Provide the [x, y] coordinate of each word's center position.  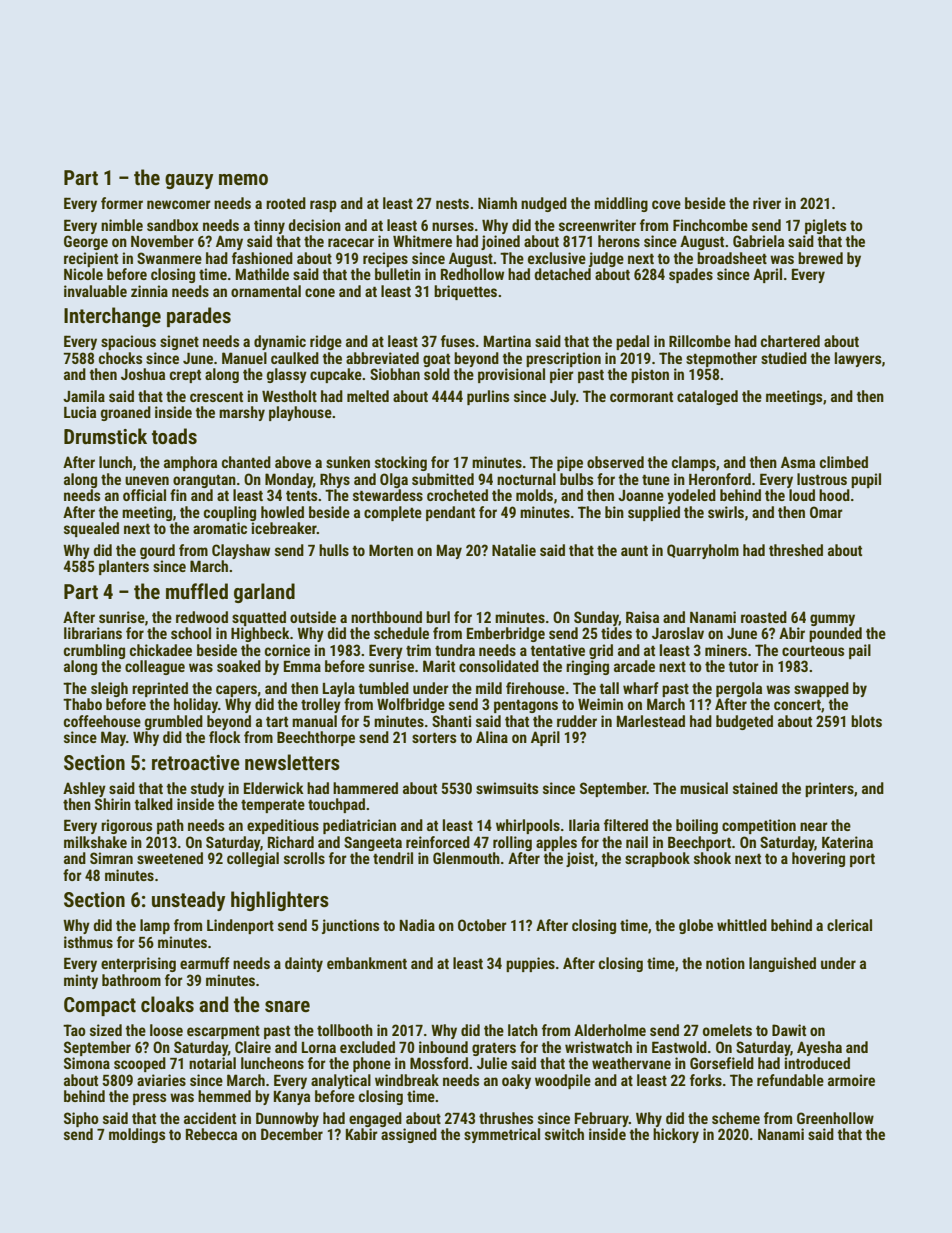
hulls [334, 550]
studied [784, 358]
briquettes [465, 292]
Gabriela [758, 241]
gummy [832, 620]
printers [829, 789]
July [563, 397]
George [86, 242]
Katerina [847, 842]
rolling [512, 843]
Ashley [84, 789]
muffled [197, 591]
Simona [87, 1063]
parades [199, 317]
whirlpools [528, 826]
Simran [111, 858]
